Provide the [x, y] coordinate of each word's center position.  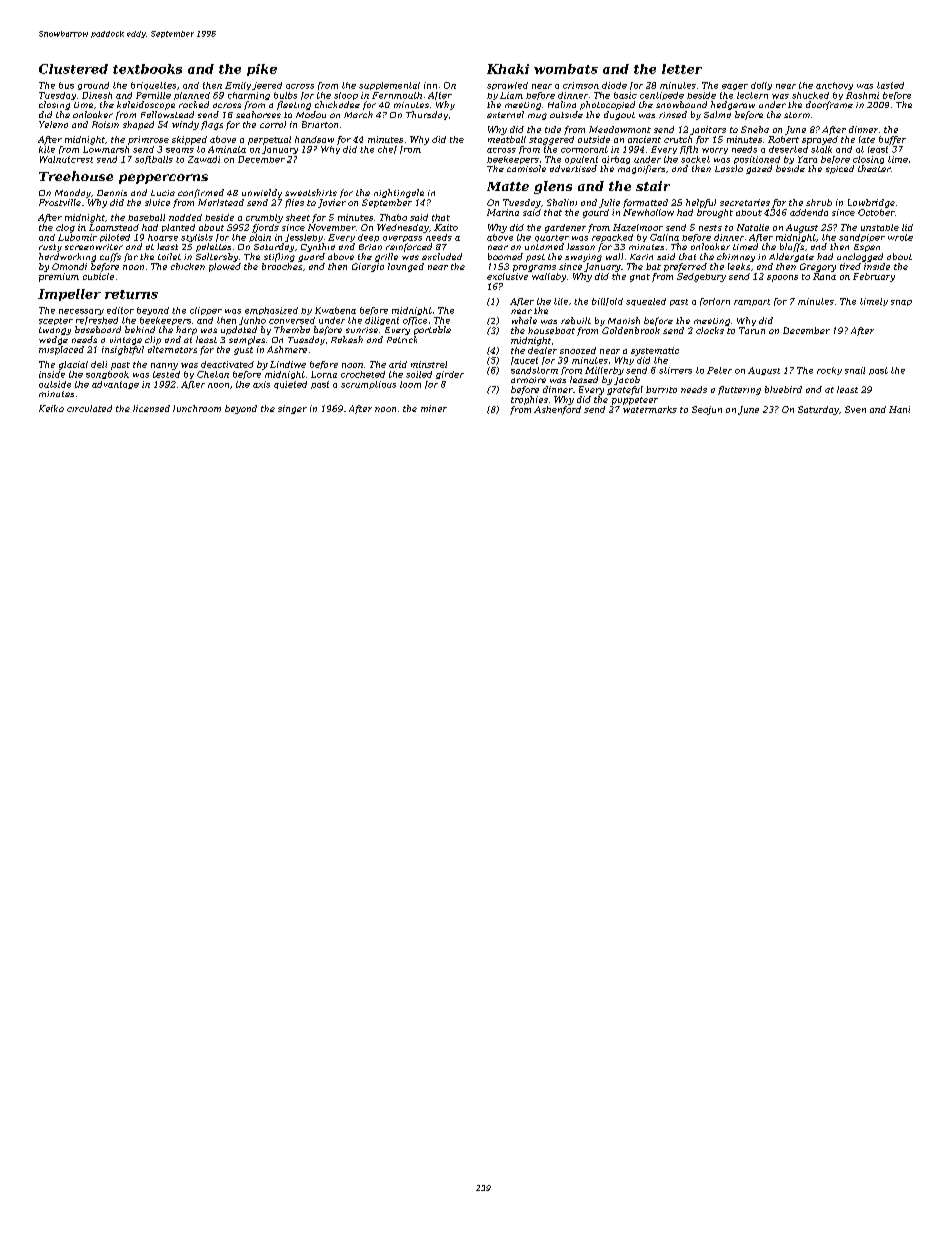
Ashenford [557, 410]
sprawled [507, 86]
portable [432, 330]
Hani [899, 409]
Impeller [69, 295]
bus [66, 85]
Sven [855, 409]
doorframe [829, 105]
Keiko [51, 408]
